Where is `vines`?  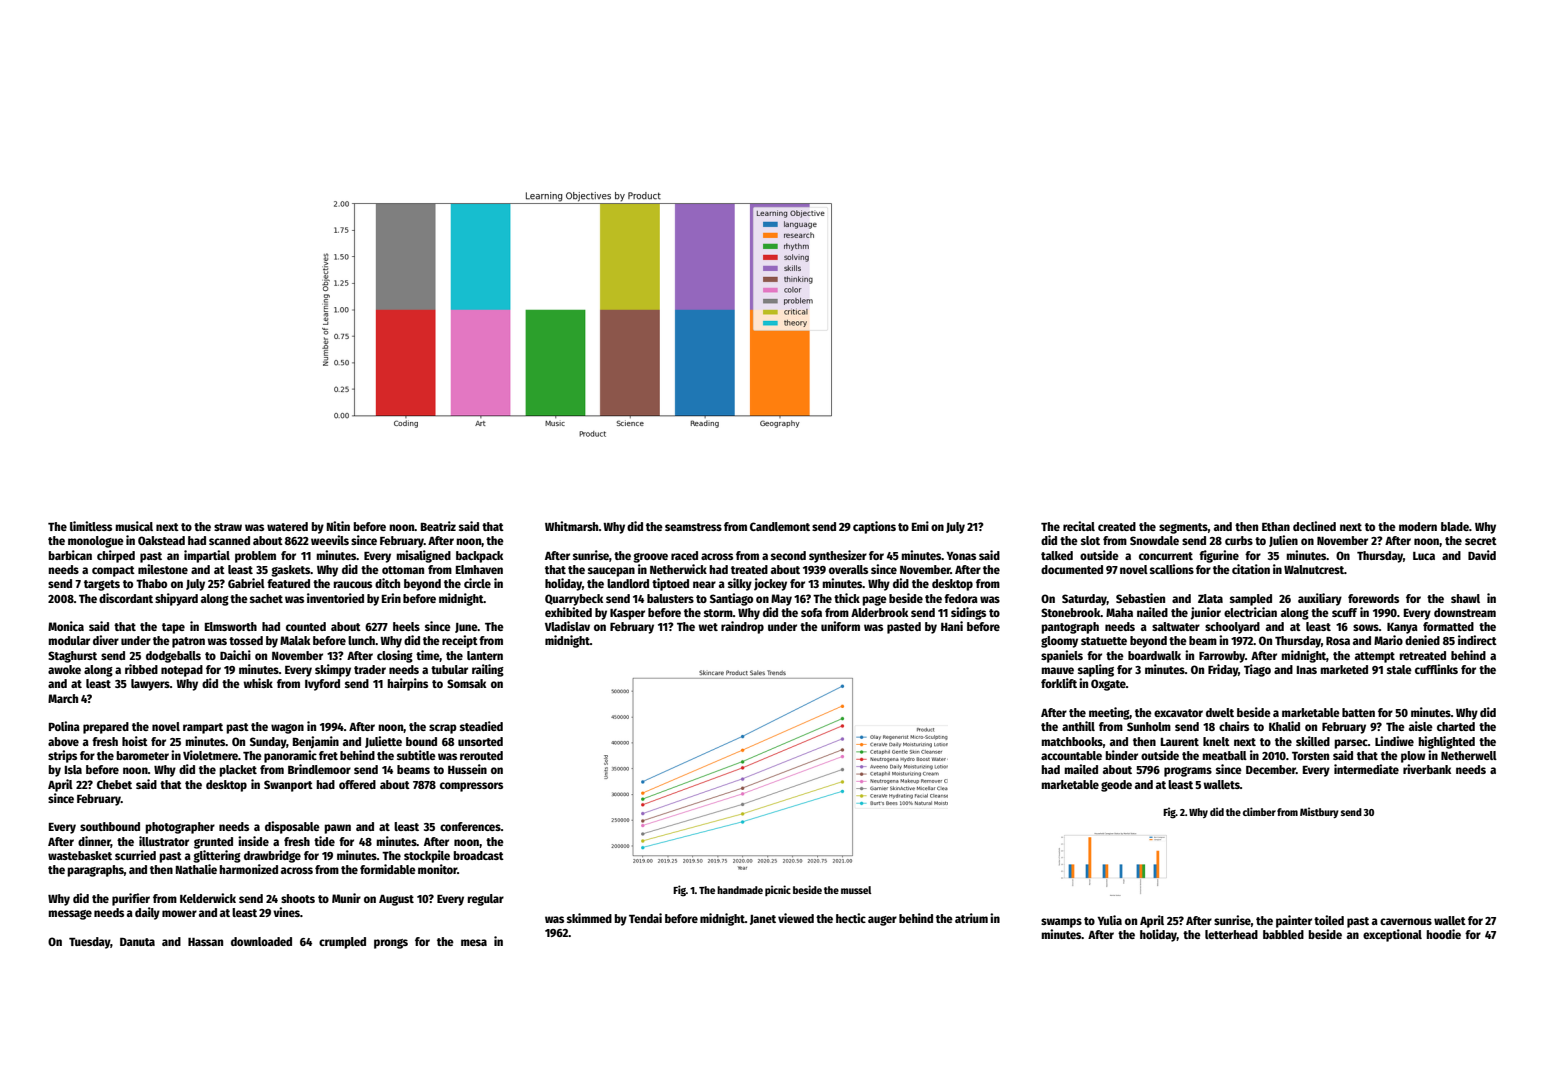
vines is located at coordinates (286, 912).
